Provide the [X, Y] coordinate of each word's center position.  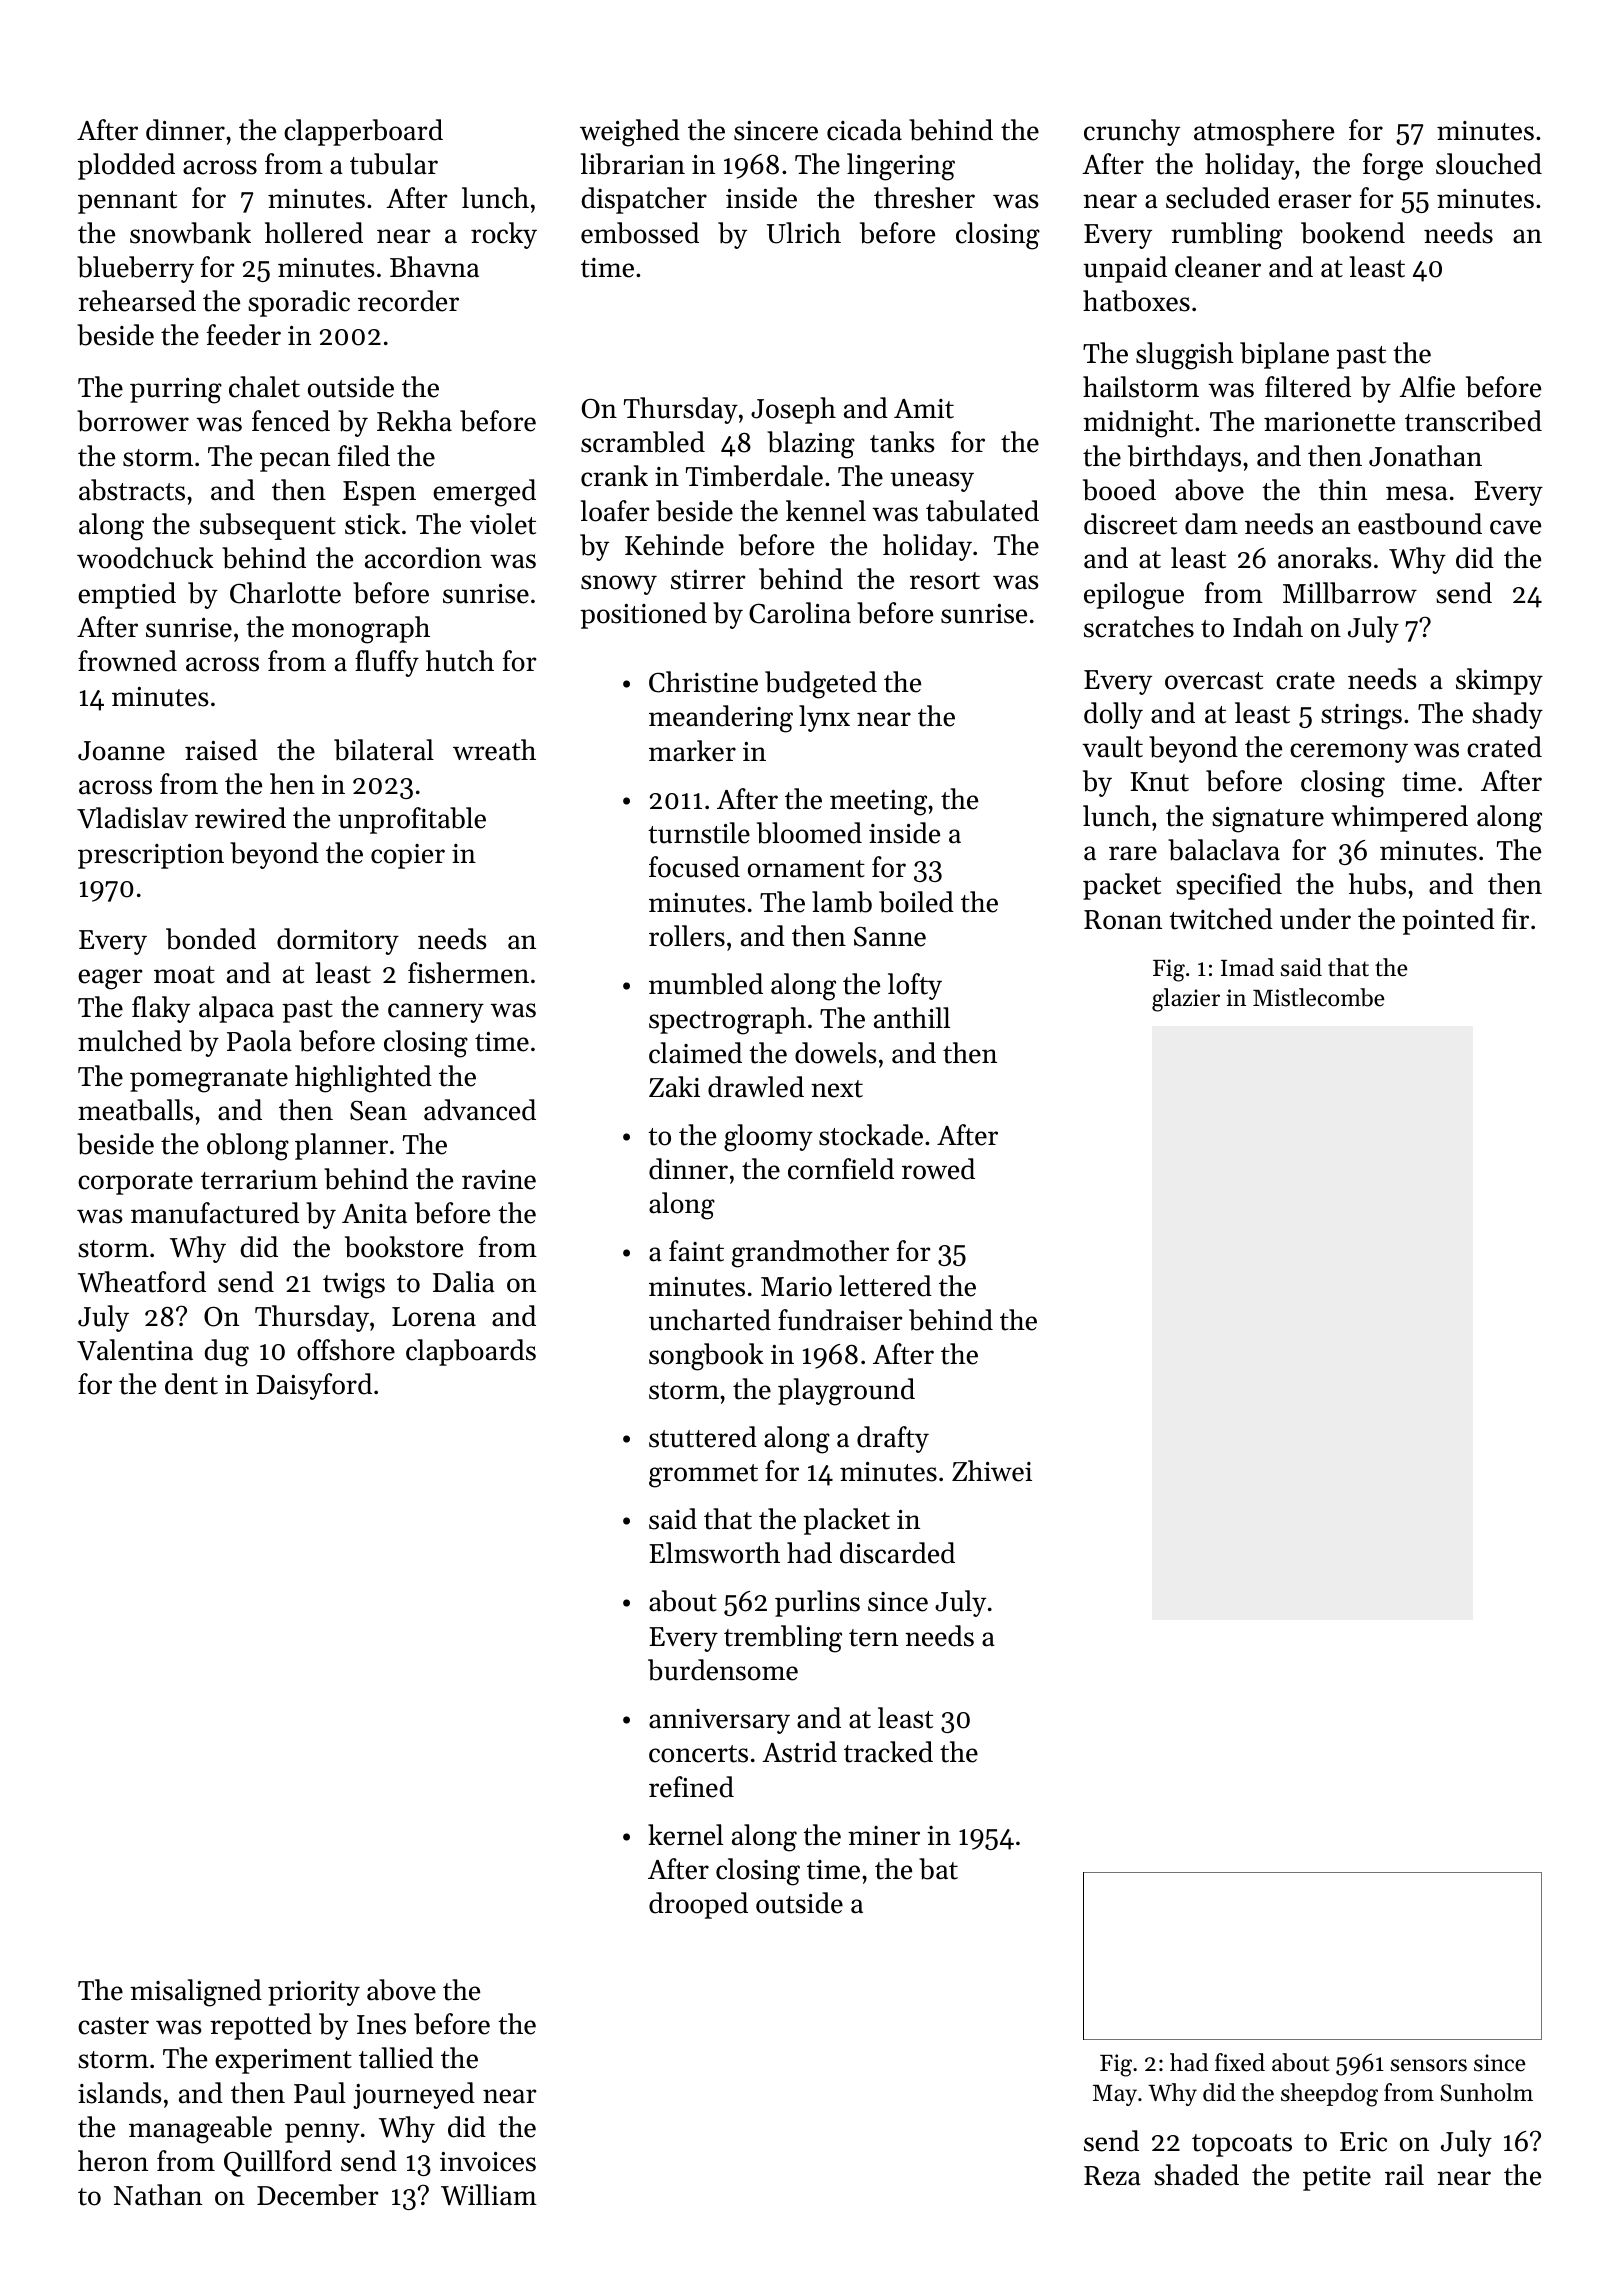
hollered [314, 233]
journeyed [414, 2095]
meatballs [135, 1110]
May [1115, 2095]
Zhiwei [992, 1471]
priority [314, 1993]
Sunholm [1487, 2092]
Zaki [674, 1087]
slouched [1489, 164]
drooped [698, 1905]
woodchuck [145, 558]
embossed [640, 233]
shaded [1196, 2175]
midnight [1138, 424]
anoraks [1325, 558]
